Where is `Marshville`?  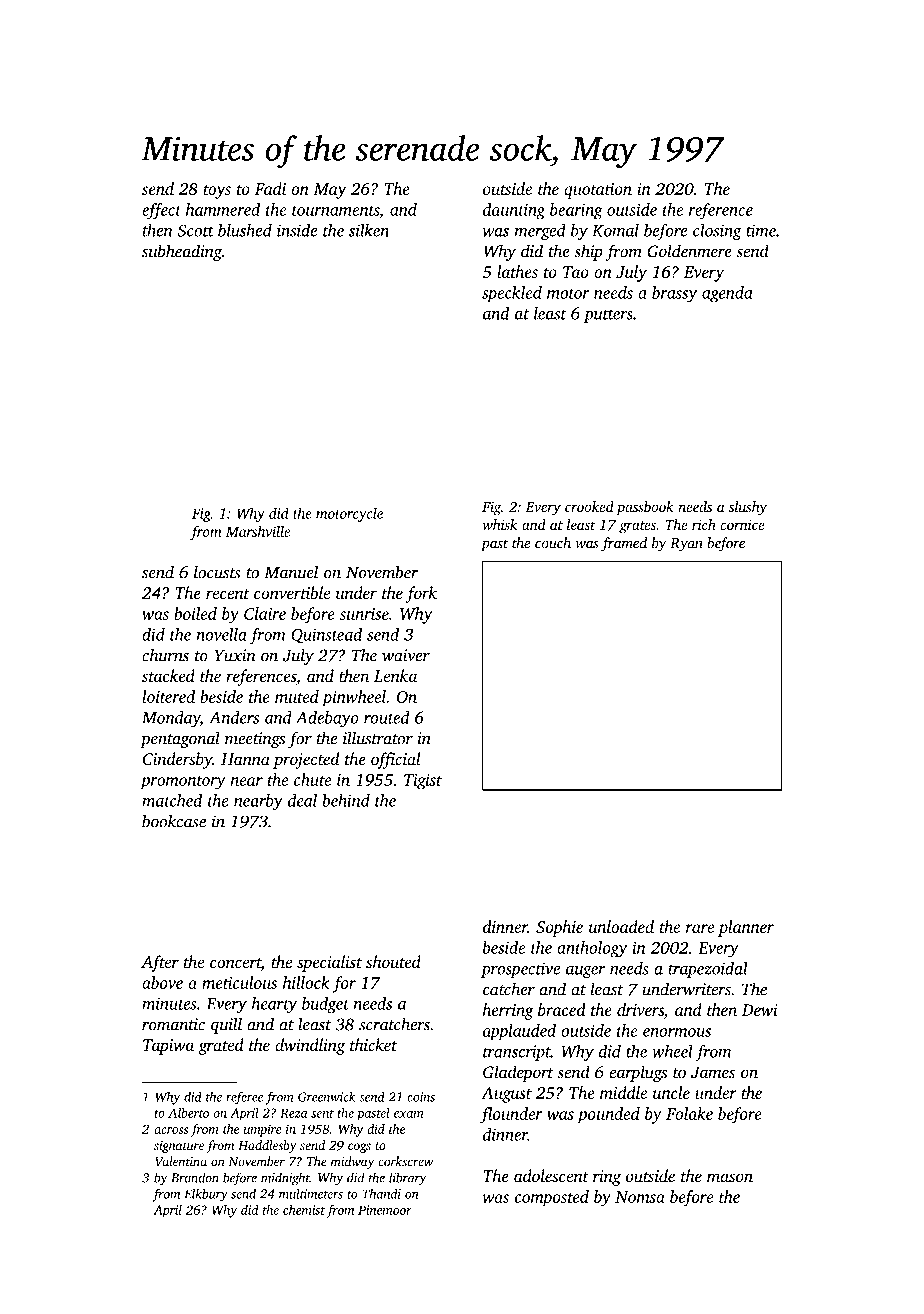 Marshville is located at coordinates (258, 531).
